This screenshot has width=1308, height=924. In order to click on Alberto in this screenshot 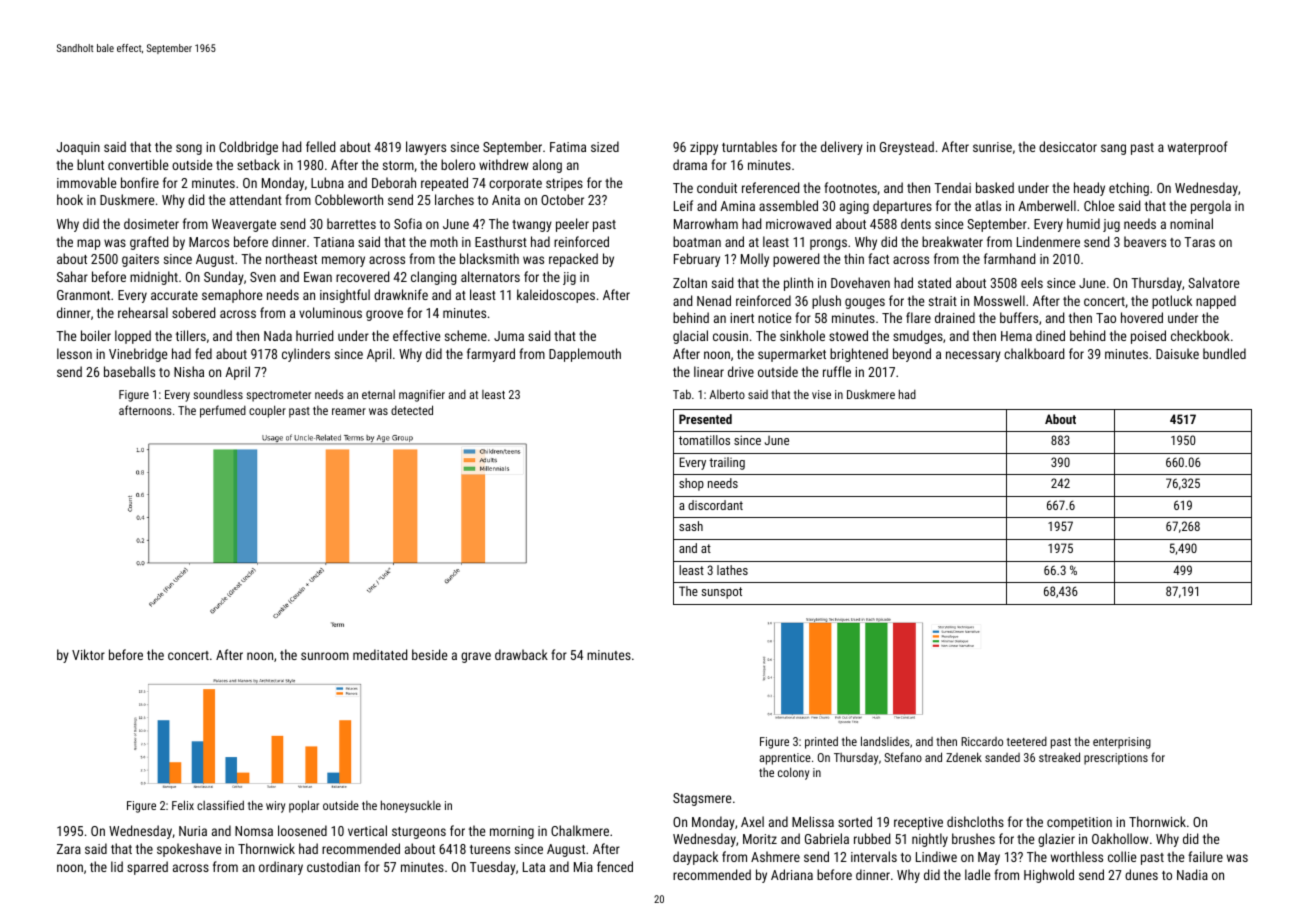, I will do `click(727, 394)`.
